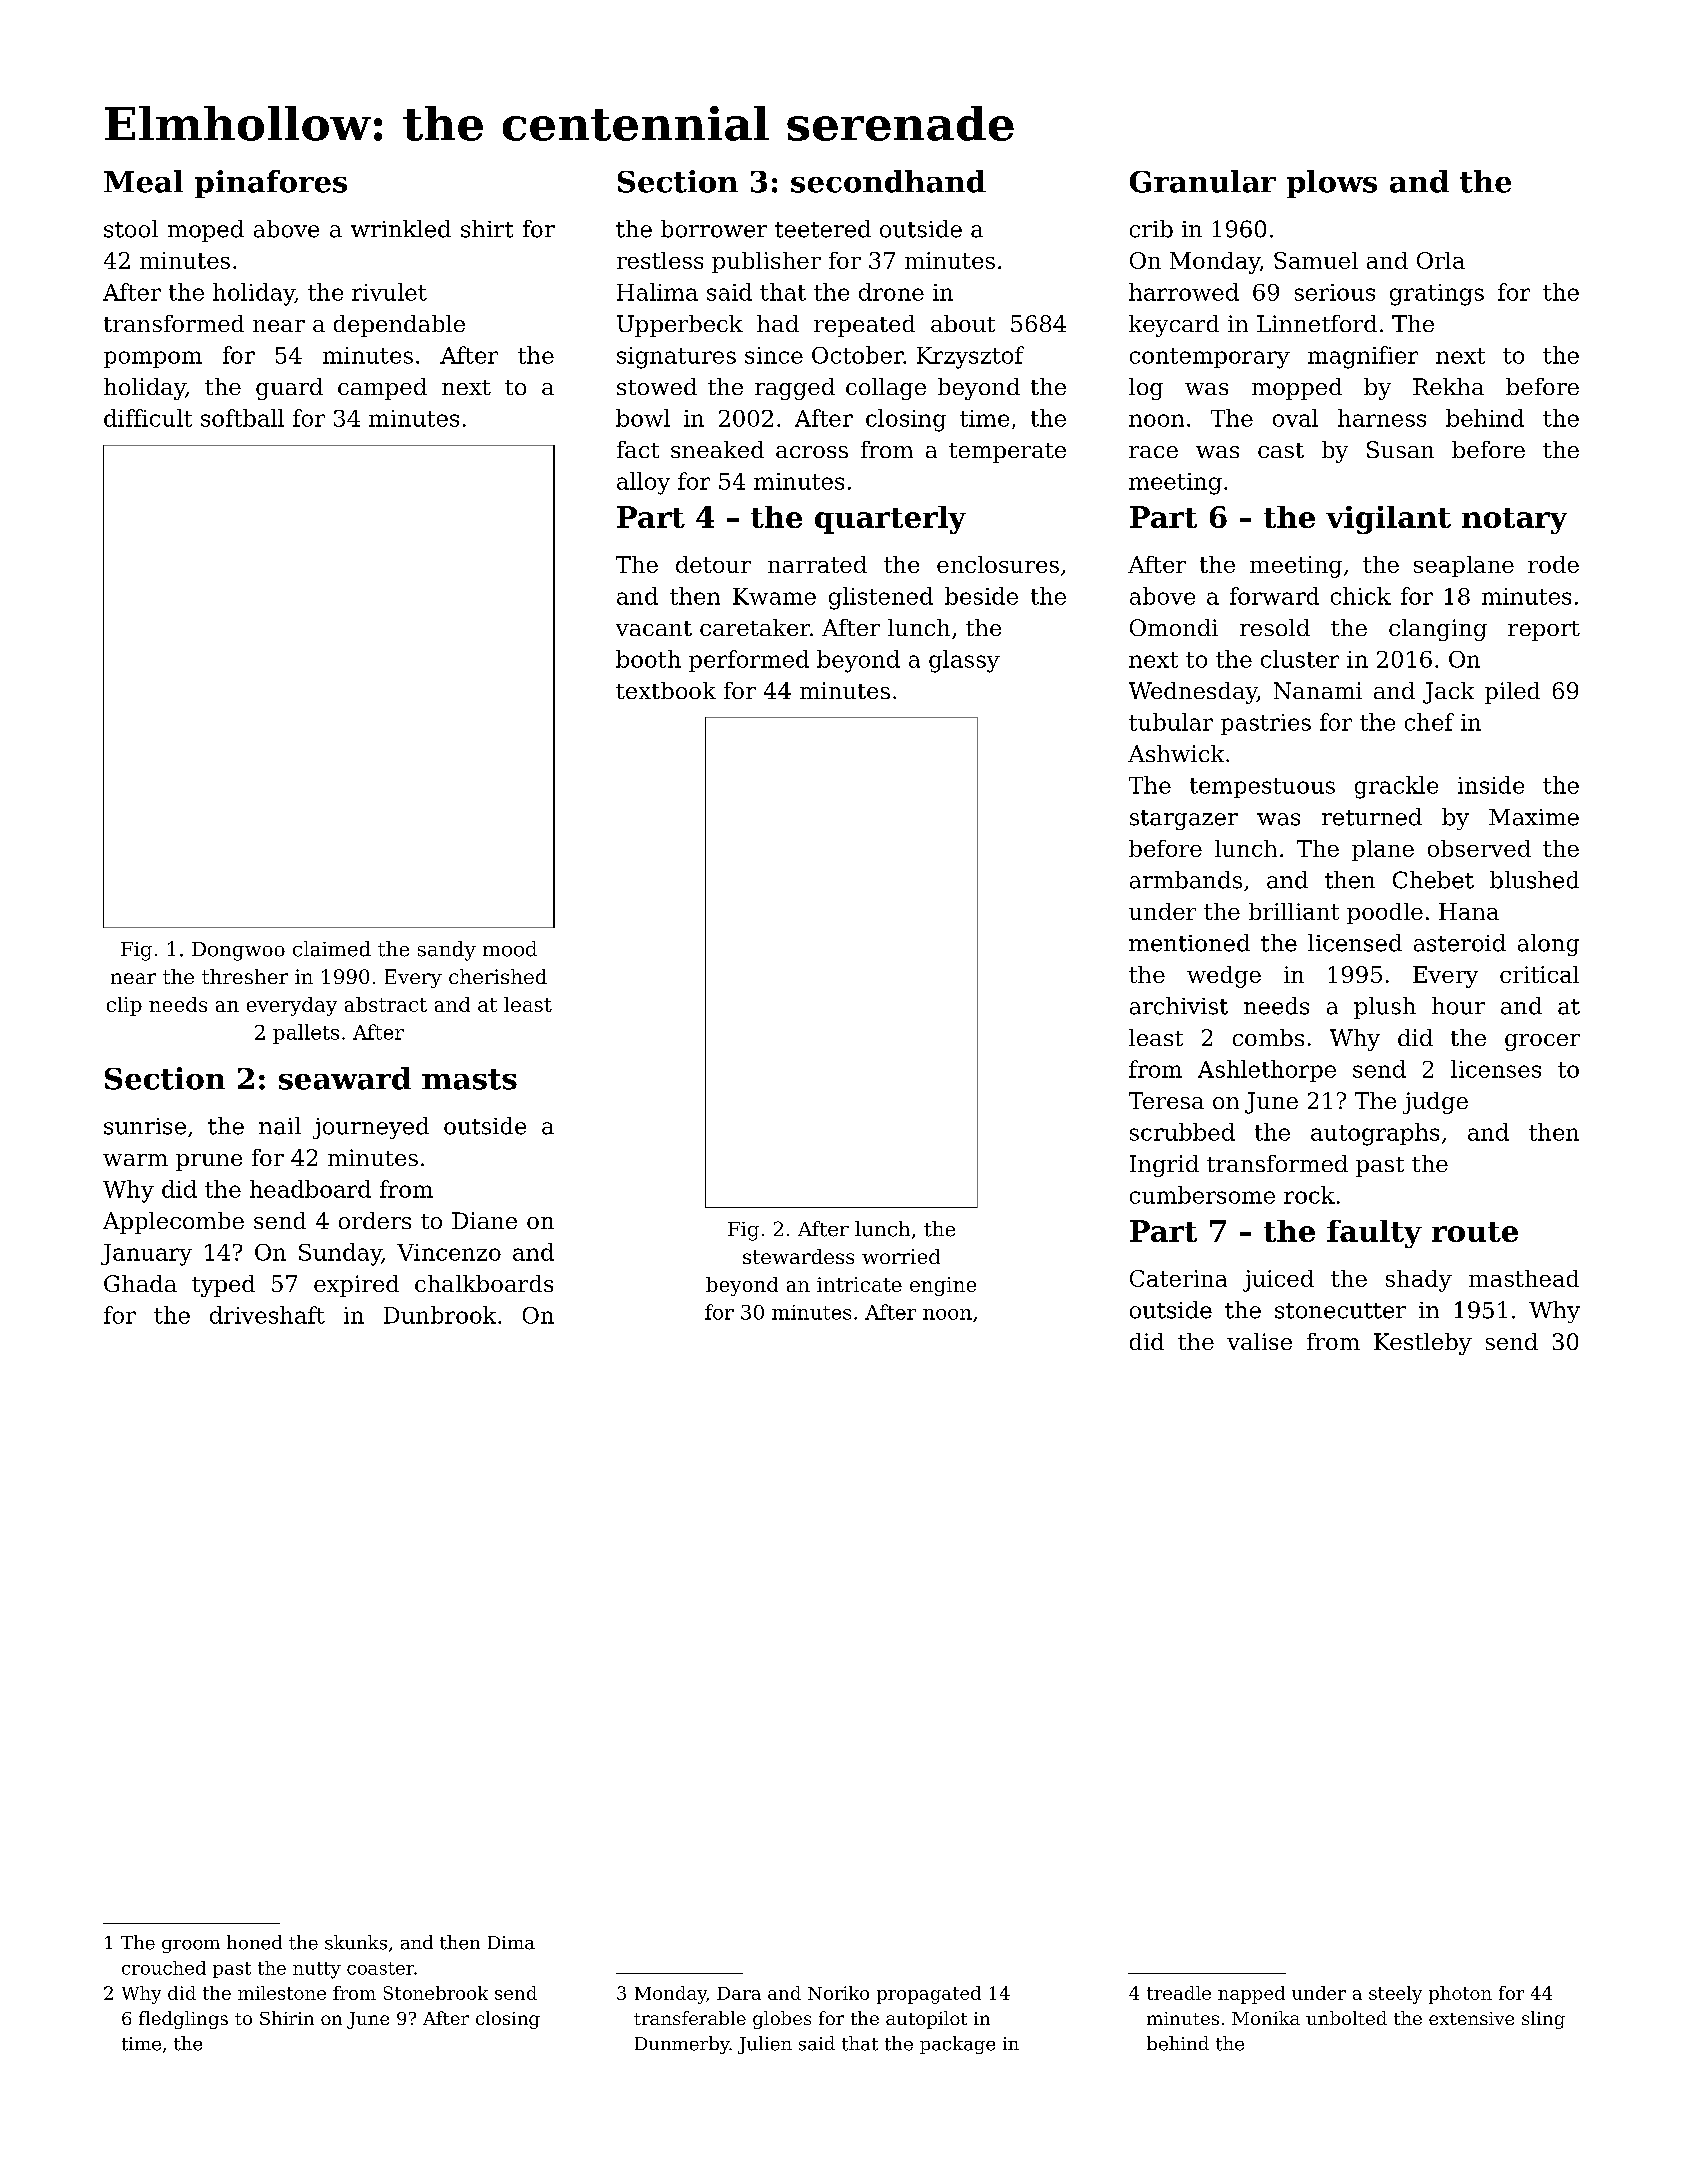 The width and height of the document is (1683, 2178). What do you see at coordinates (1184, 292) in the document?
I see `harrowed` at bounding box center [1184, 292].
